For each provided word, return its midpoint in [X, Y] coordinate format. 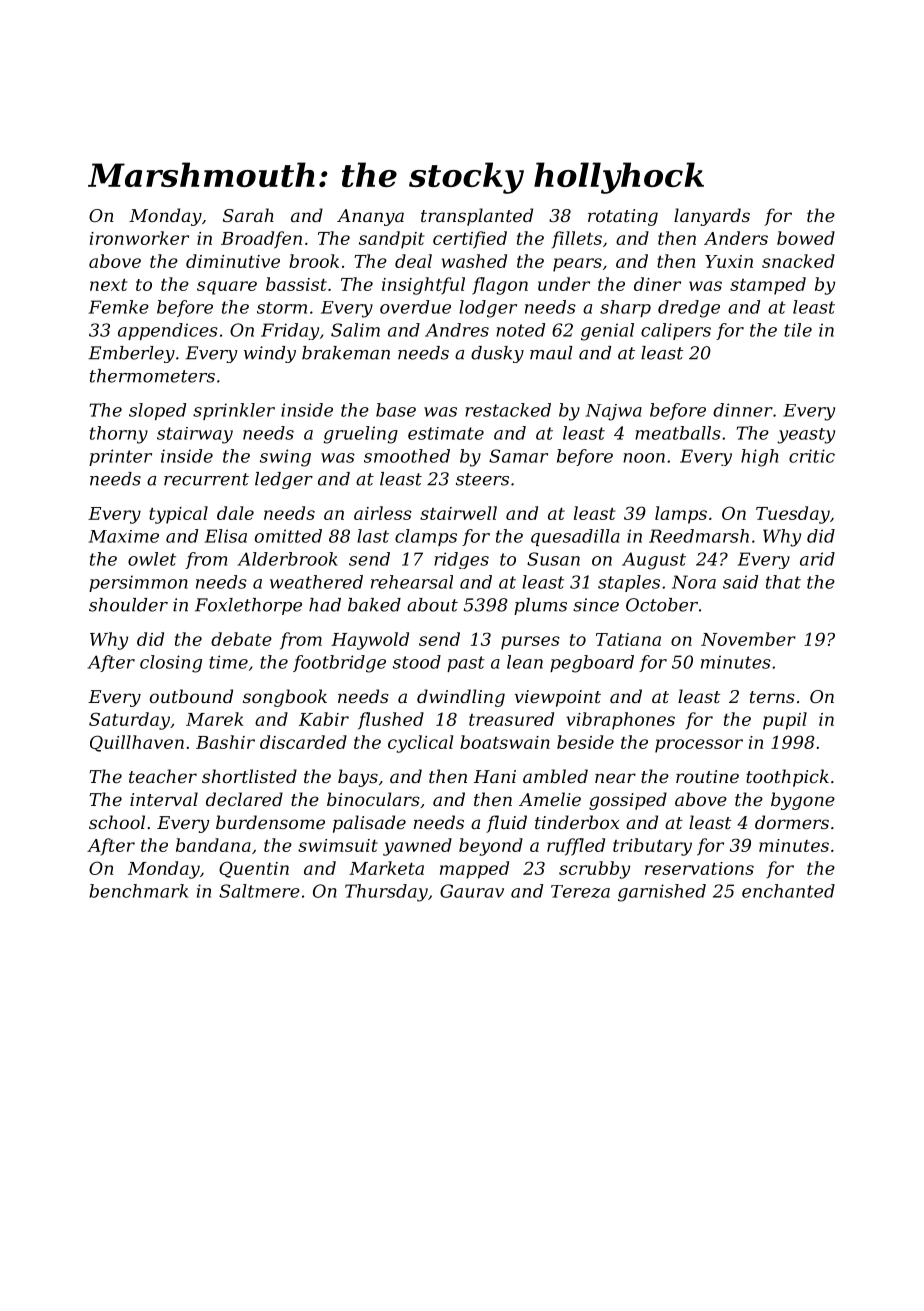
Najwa [613, 412]
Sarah [248, 215]
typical [178, 515]
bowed [806, 238]
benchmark [138, 891]
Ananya [370, 217]
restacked [508, 410]
